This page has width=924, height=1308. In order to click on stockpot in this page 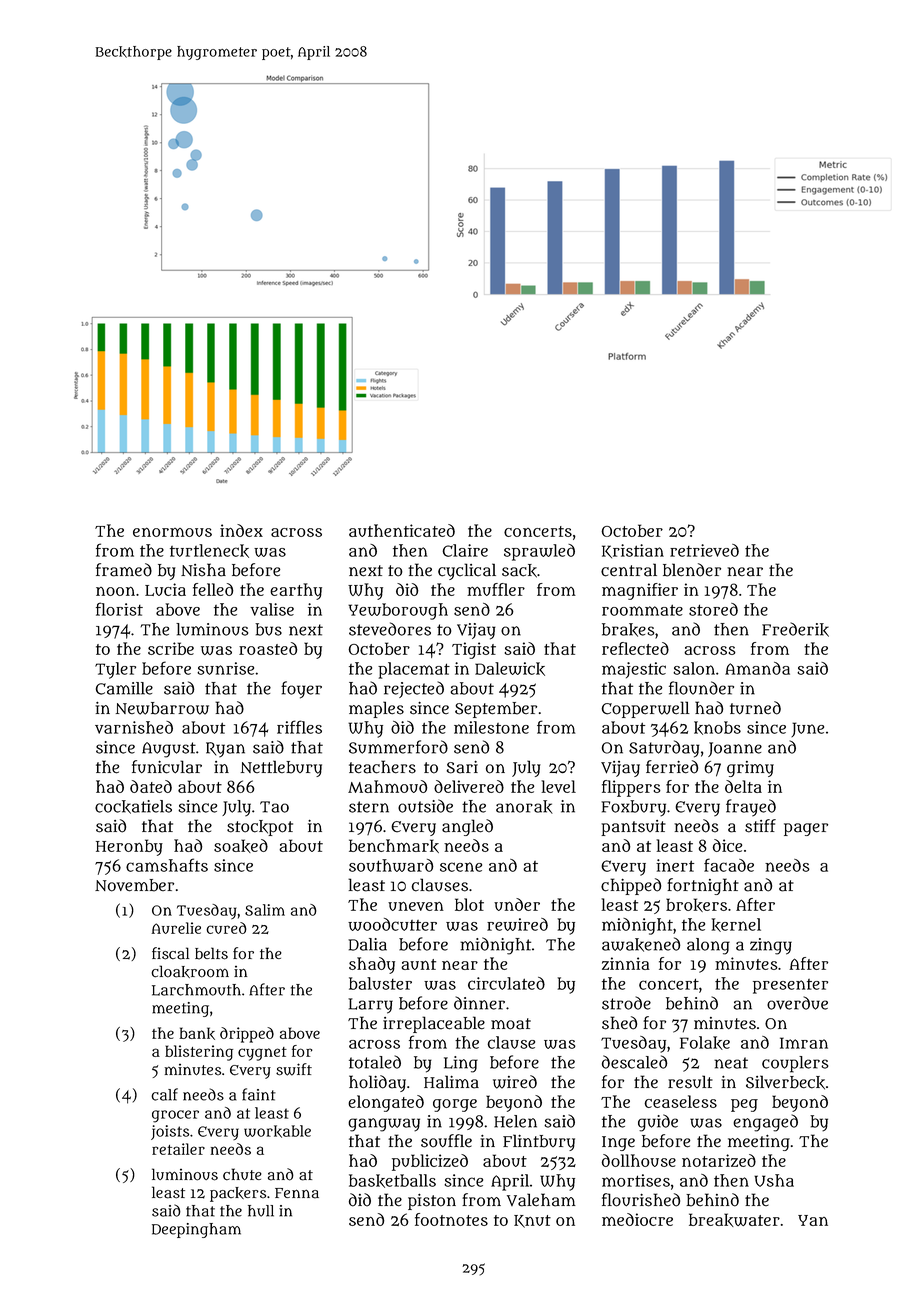, I will do `click(260, 828)`.
